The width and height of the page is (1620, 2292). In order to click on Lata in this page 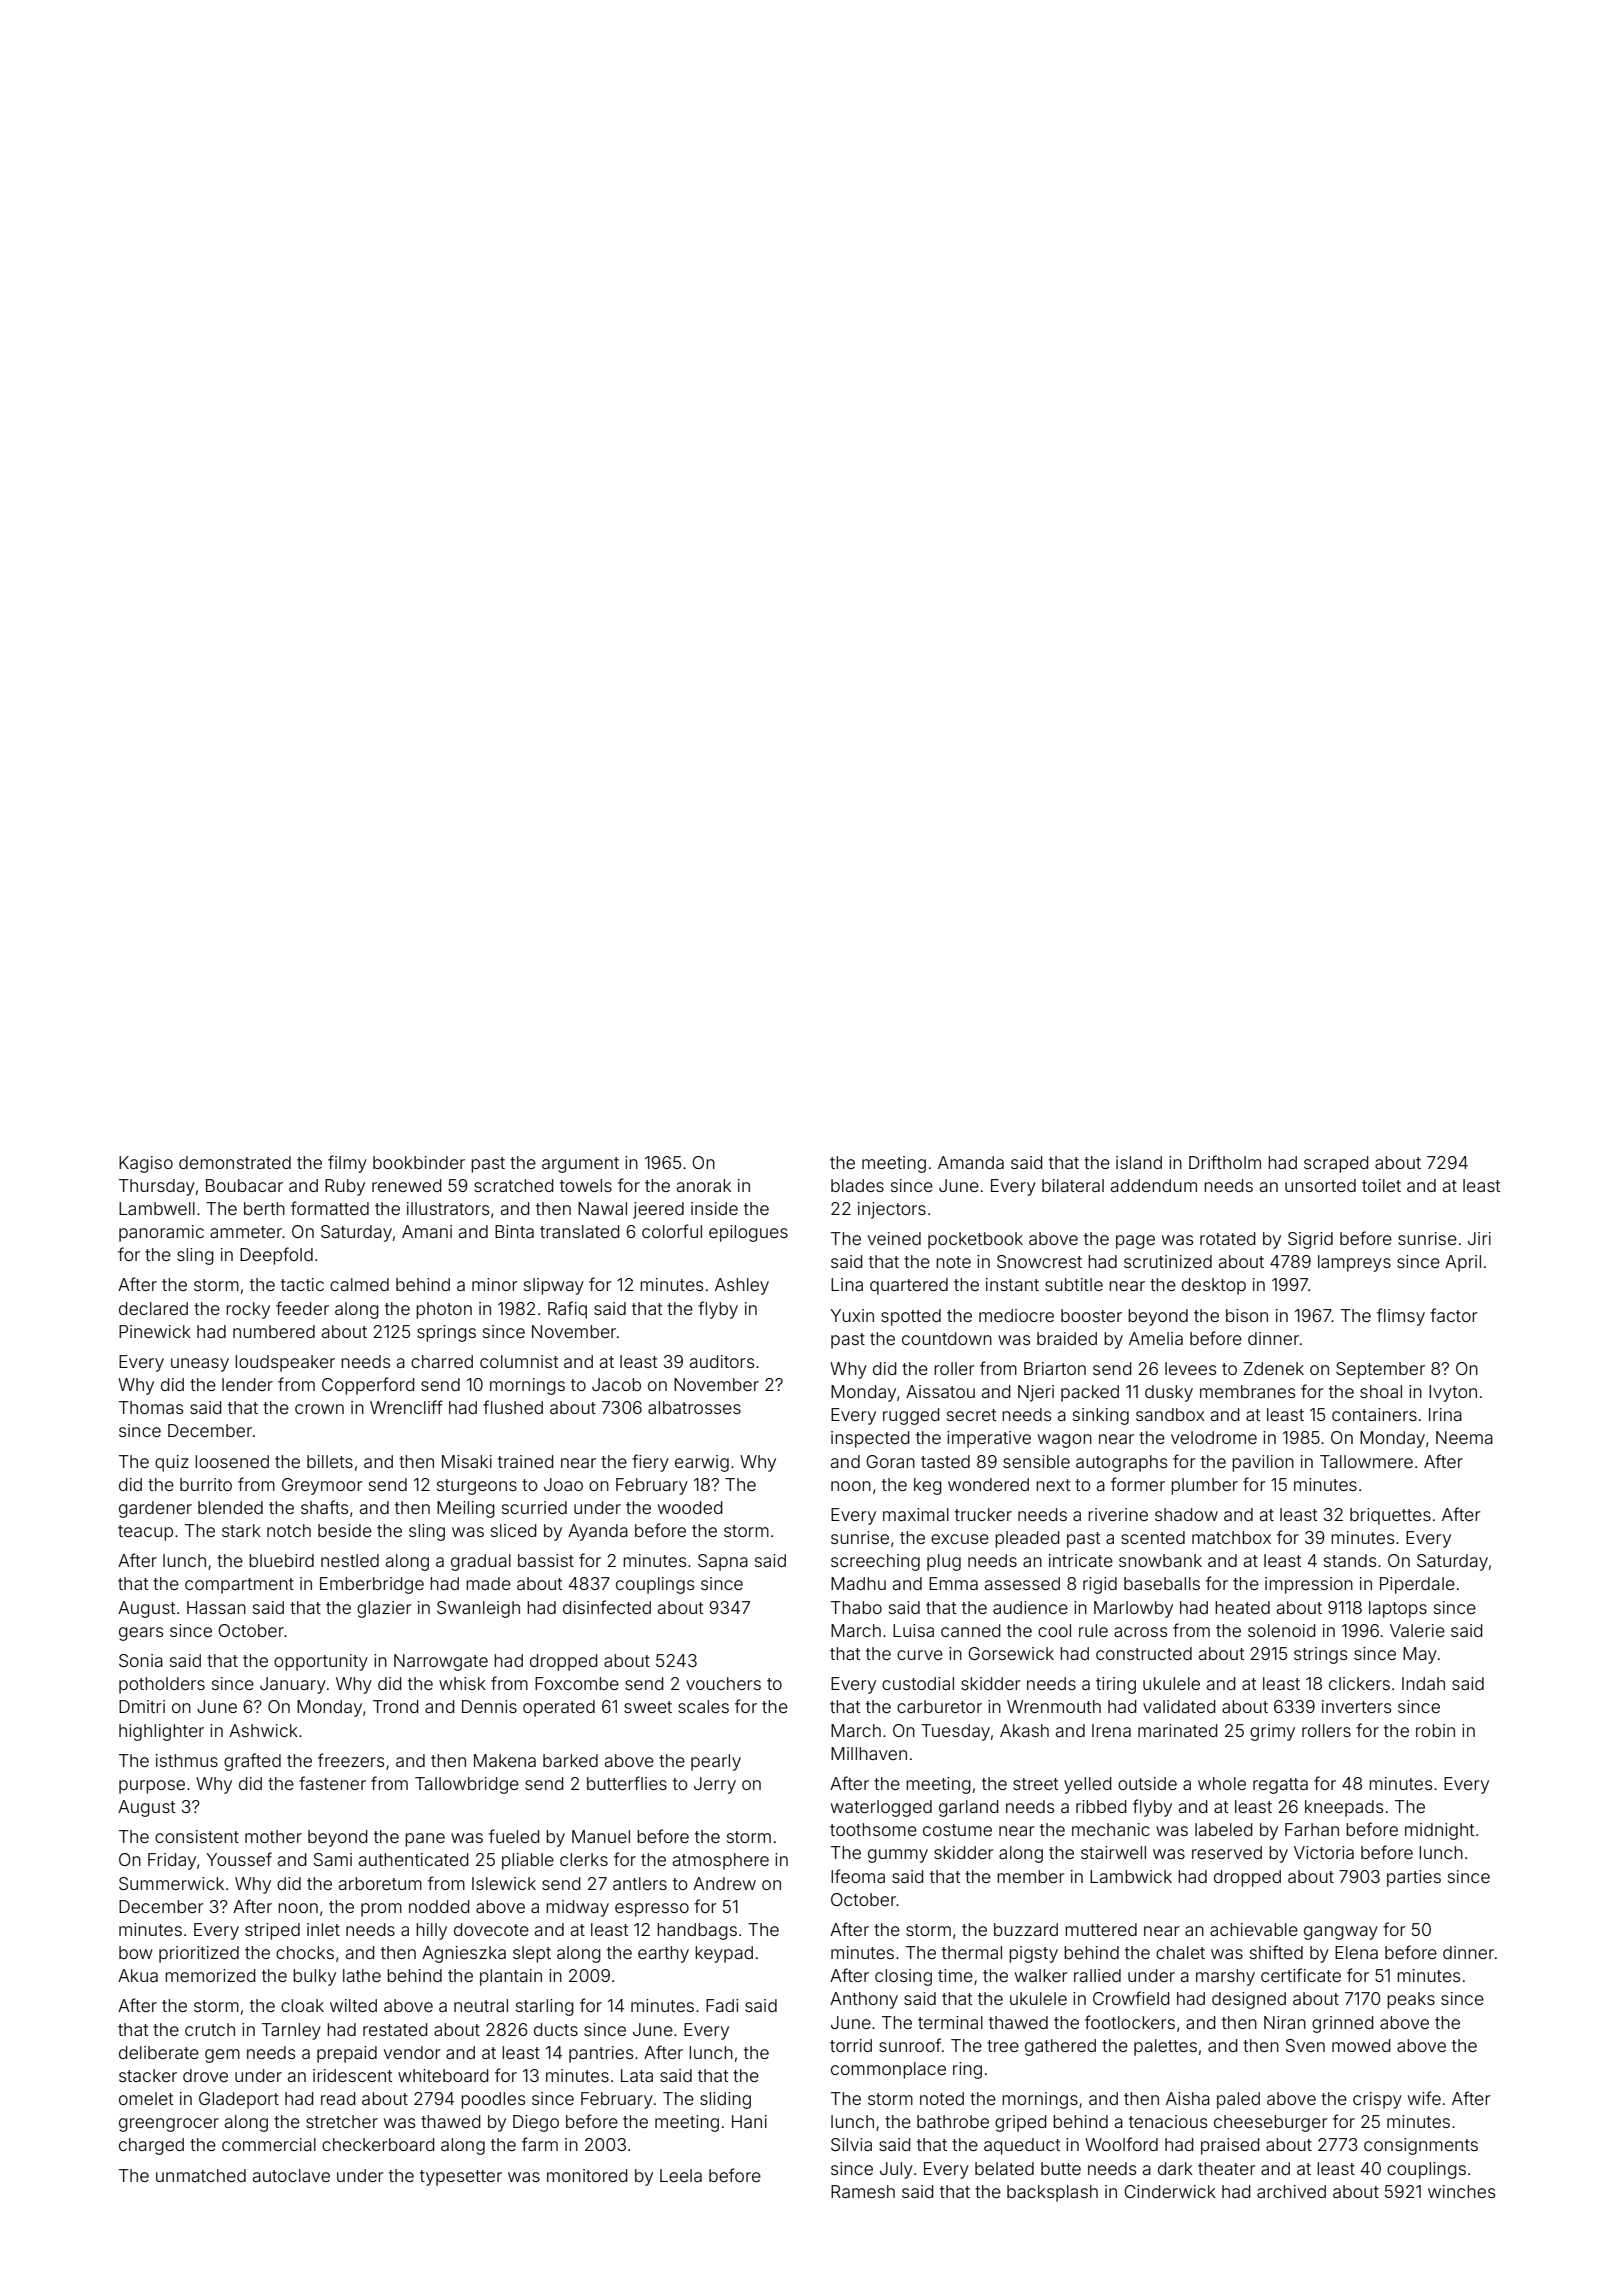, I will do `click(637, 2075)`.
